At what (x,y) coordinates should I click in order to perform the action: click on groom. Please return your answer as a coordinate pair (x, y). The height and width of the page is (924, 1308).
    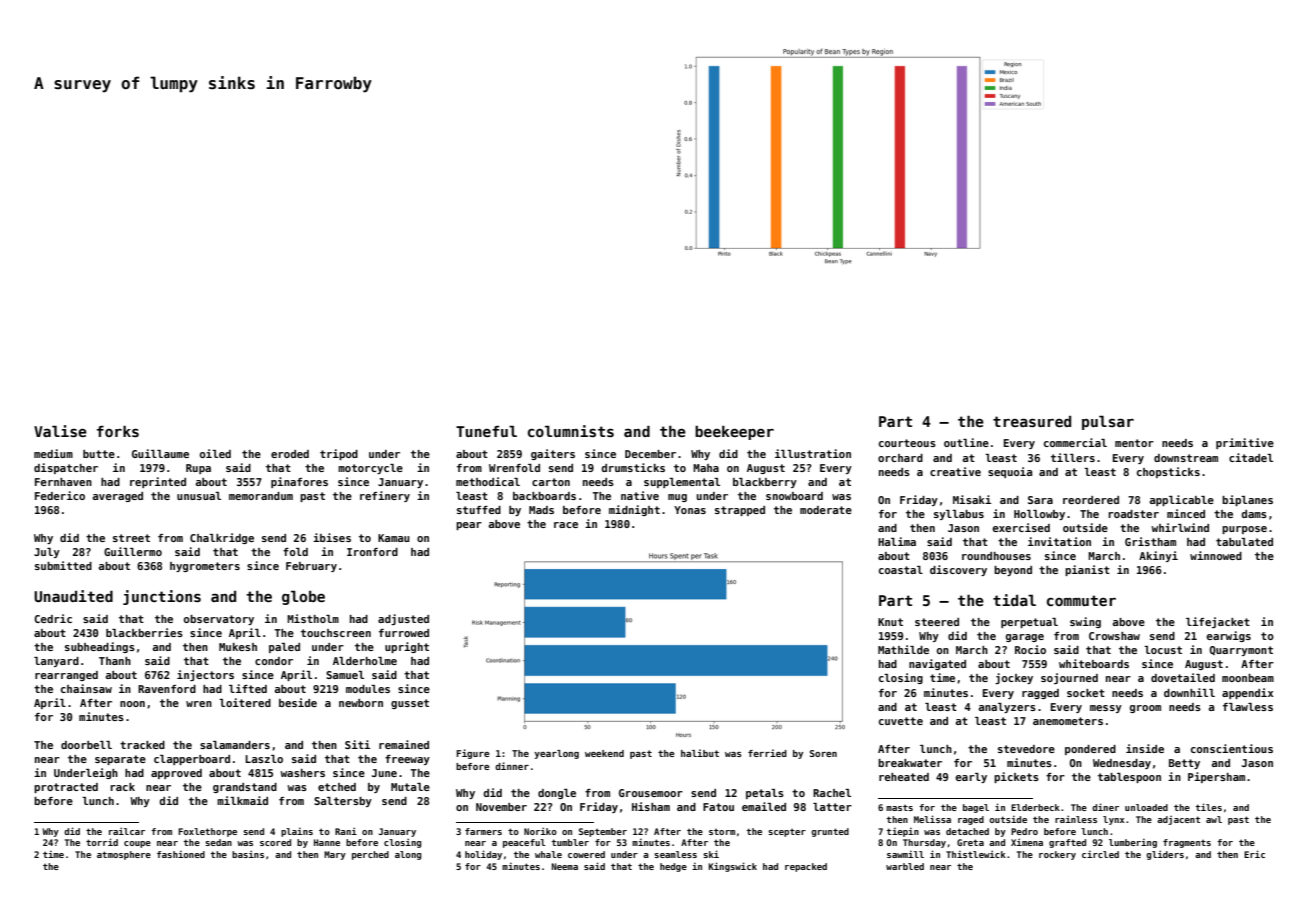
    Looking at the image, I should click on (1145, 709).
